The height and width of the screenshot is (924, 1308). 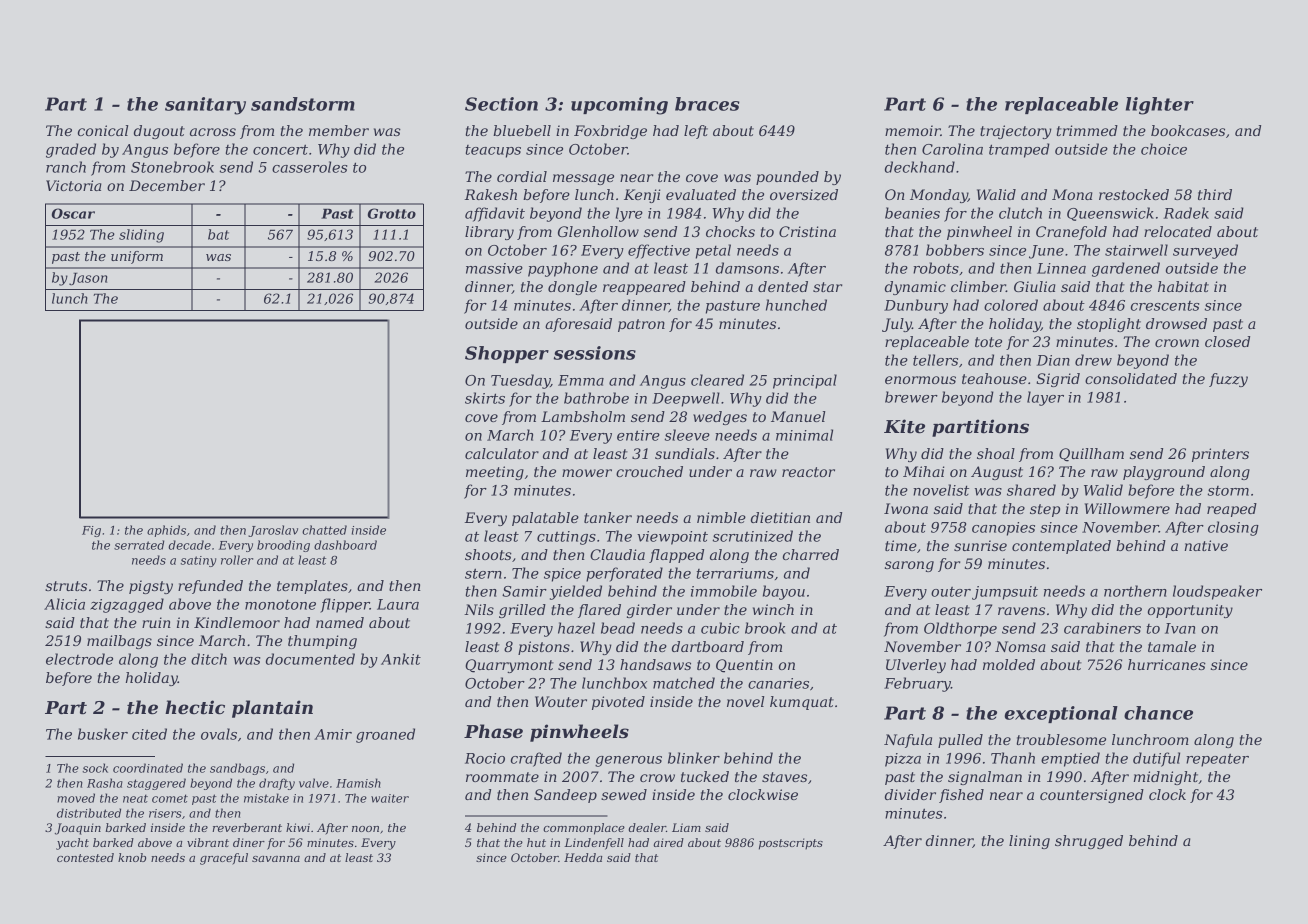 What do you see at coordinates (638, 435) in the screenshot?
I see `entire` at bounding box center [638, 435].
